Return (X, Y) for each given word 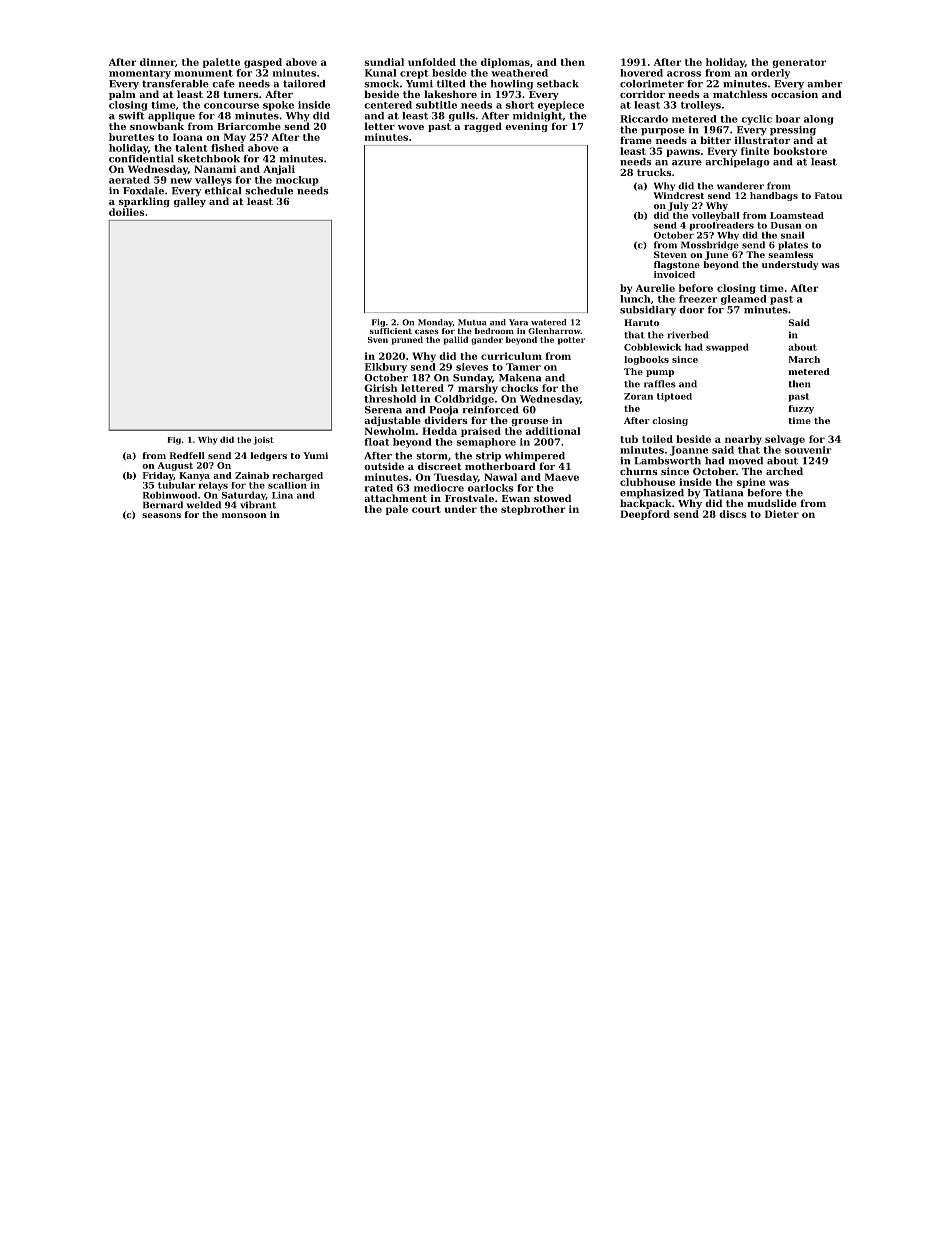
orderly (770, 74)
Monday (435, 323)
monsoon (244, 515)
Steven (670, 254)
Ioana (188, 137)
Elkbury (386, 368)
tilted (451, 84)
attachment (395, 498)
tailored (304, 84)
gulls (462, 117)
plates (793, 245)
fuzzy (801, 409)
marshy (478, 389)
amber (824, 84)
